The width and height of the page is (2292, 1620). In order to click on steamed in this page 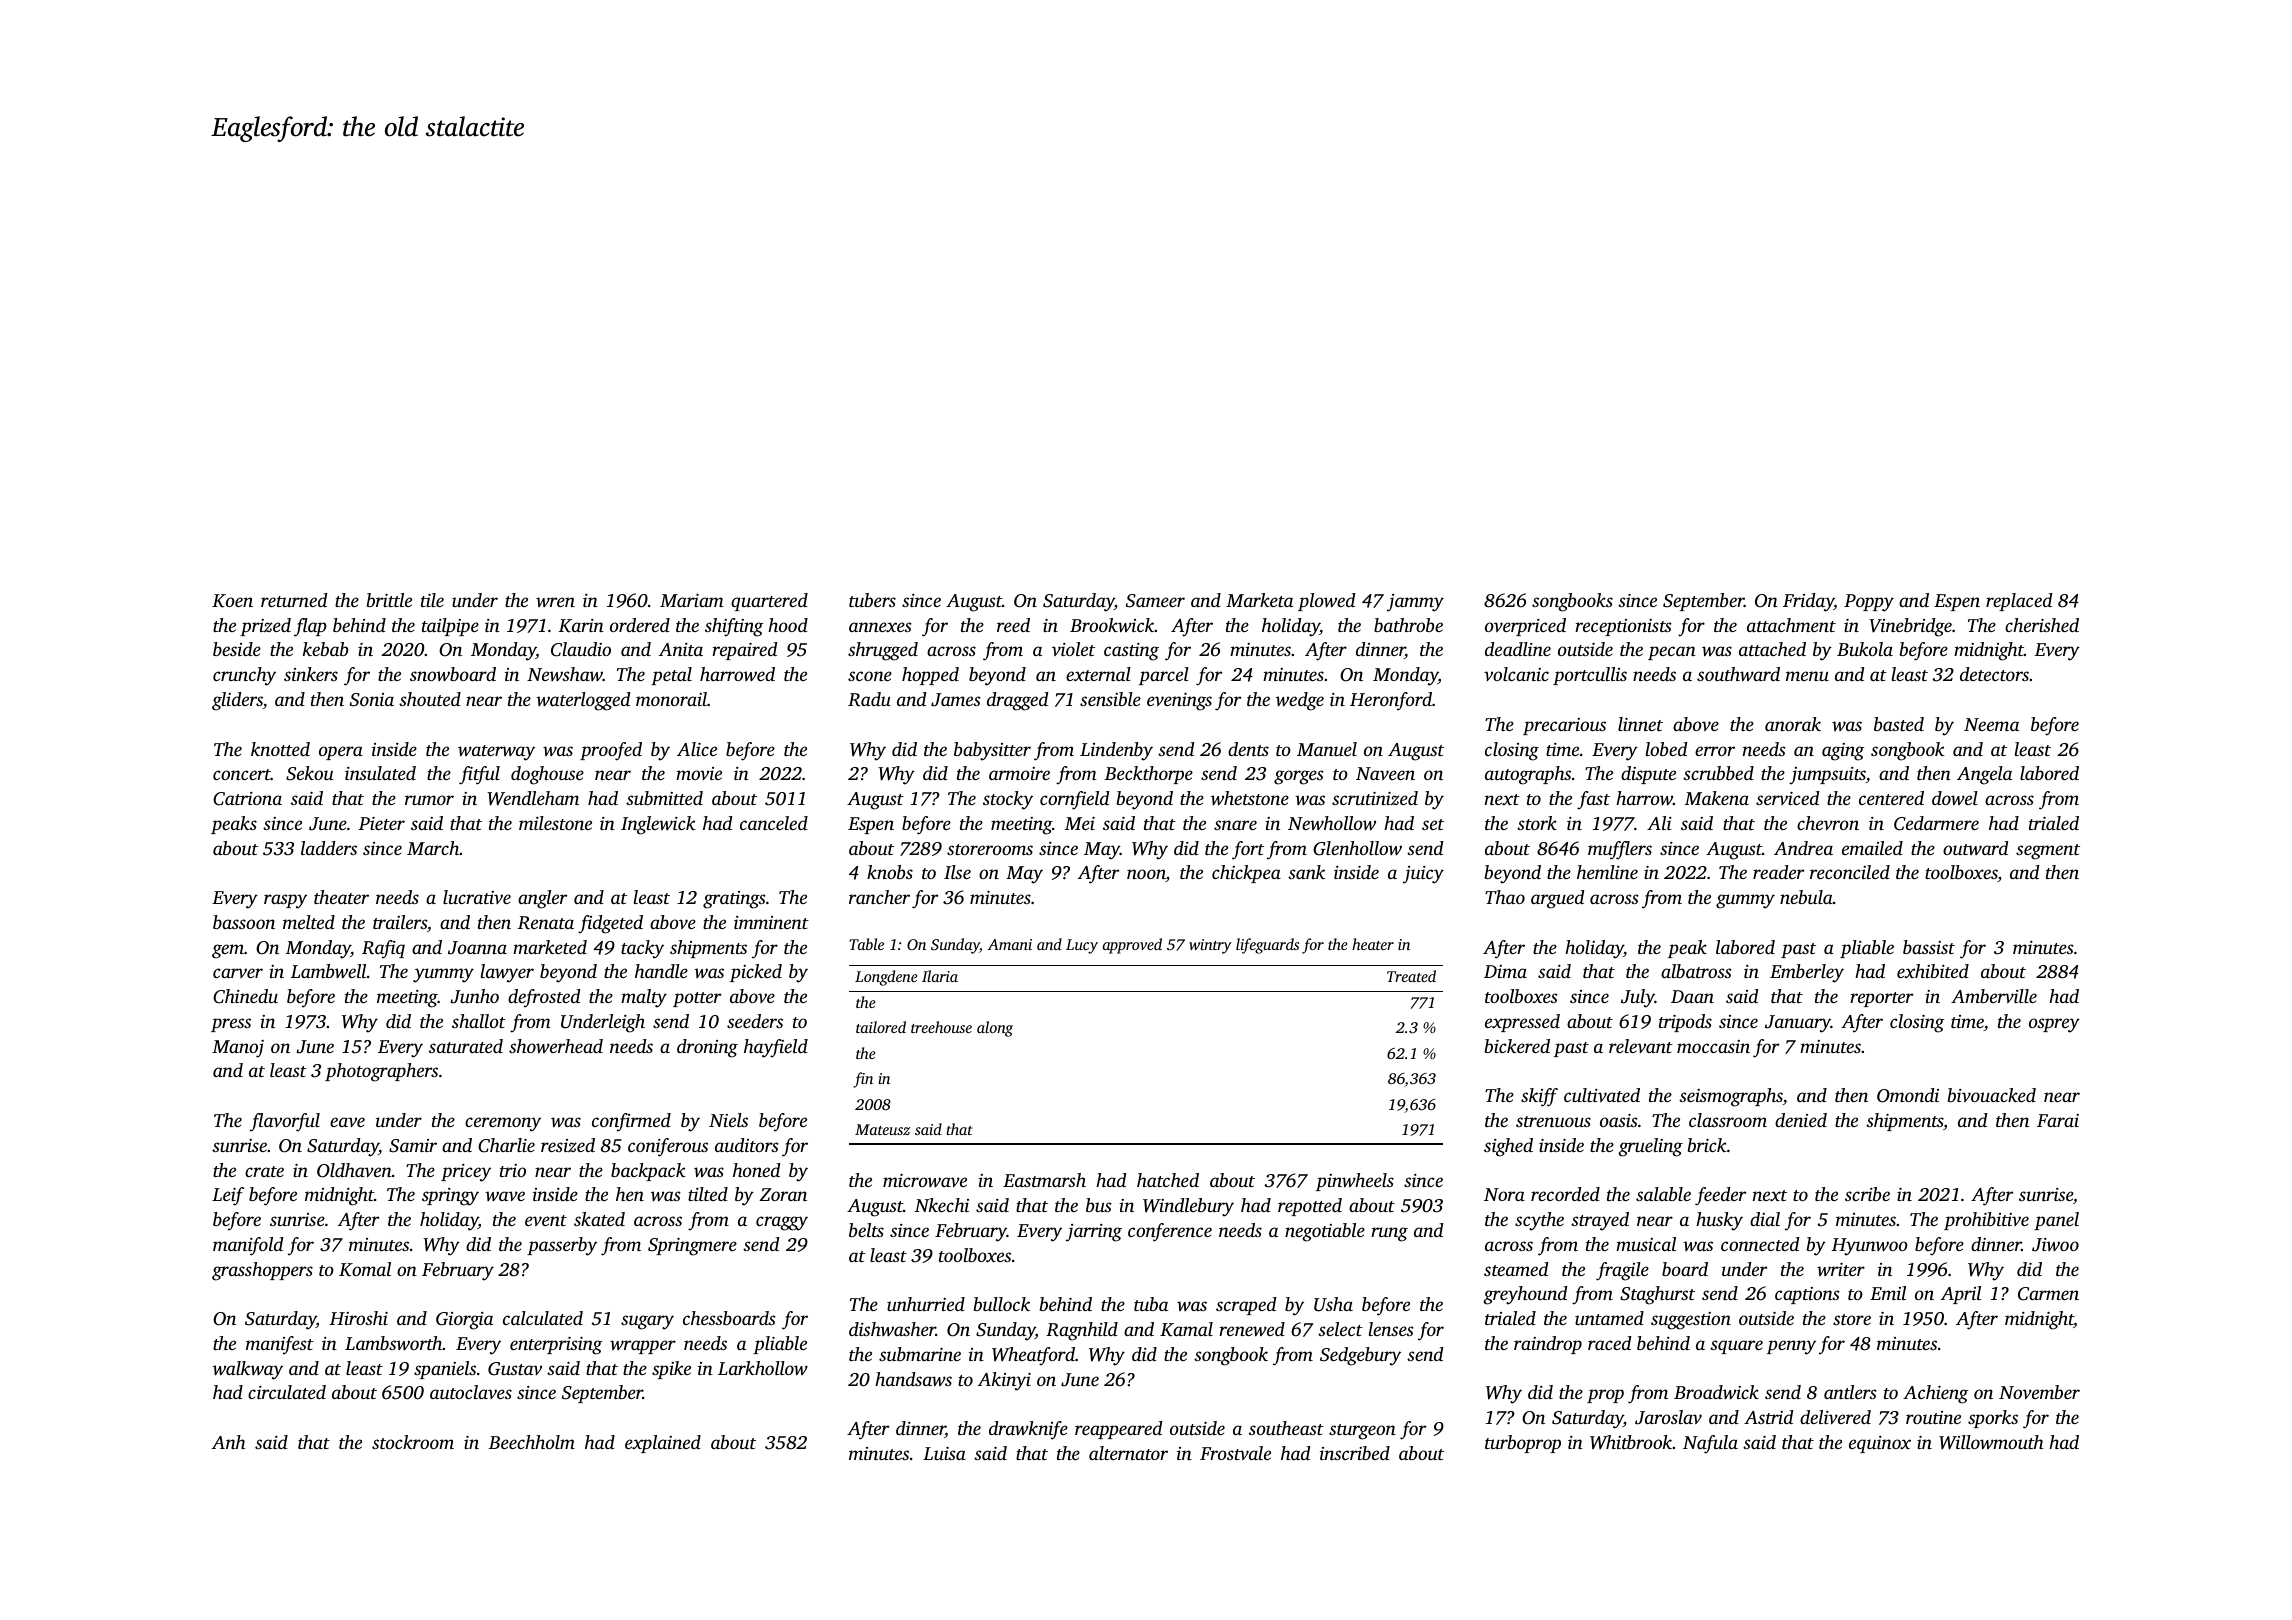, I will do `click(1516, 1269)`.
